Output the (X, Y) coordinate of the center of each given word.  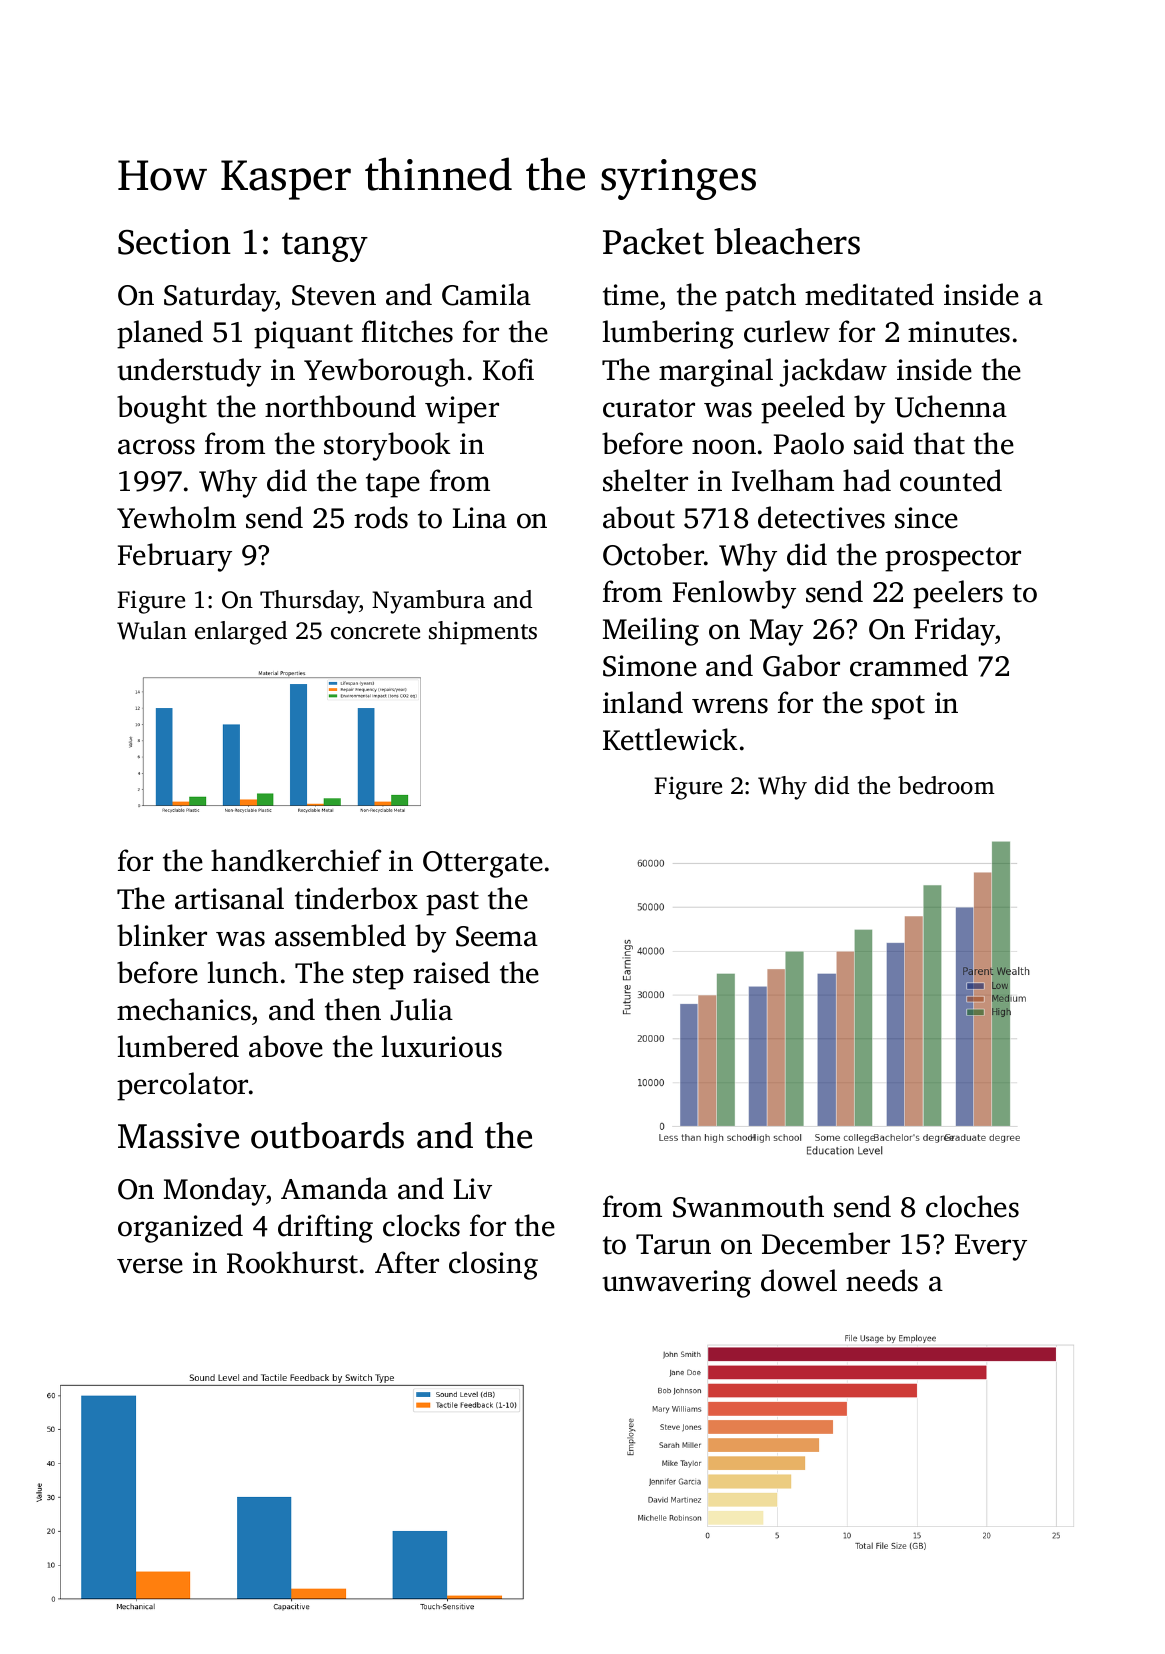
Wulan (152, 630)
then (353, 1009)
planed (160, 334)
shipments (483, 633)
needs (882, 1280)
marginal (716, 372)
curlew (787, 331)
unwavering (676, 1284)
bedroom (946, 785)
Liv (473, 1188)
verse (150, 1266)
